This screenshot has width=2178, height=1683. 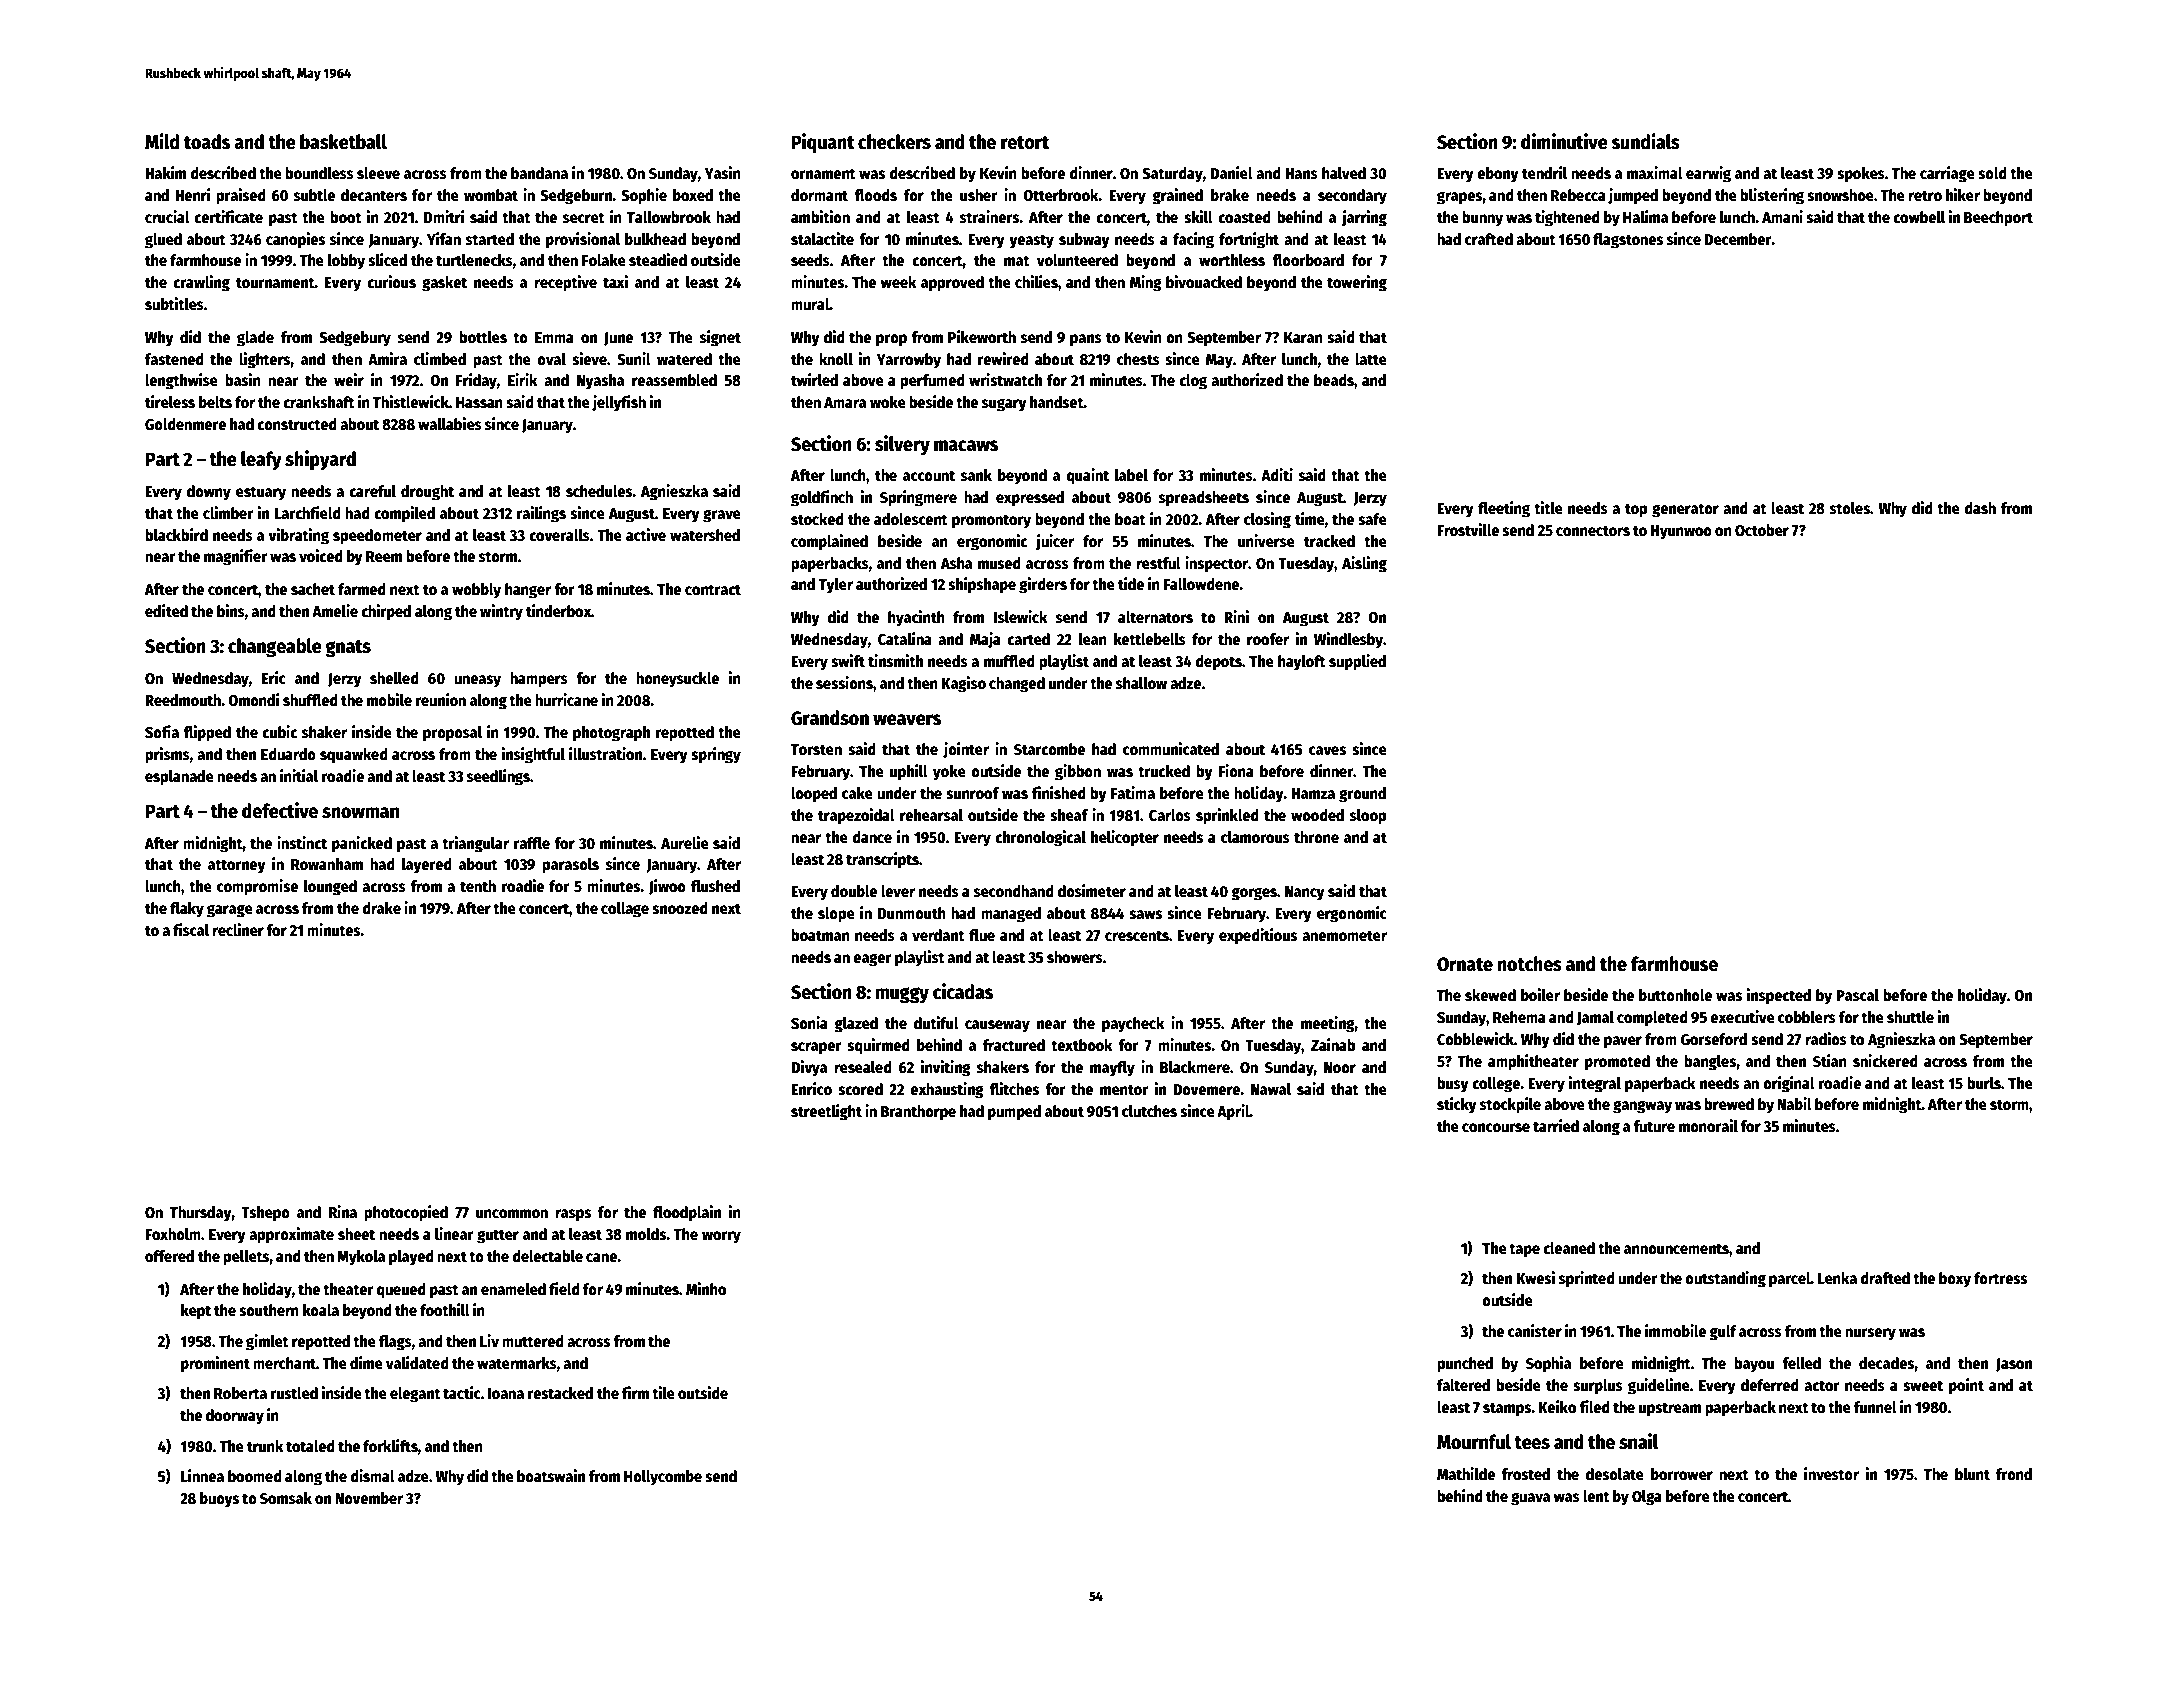 I want to click on gnats, so click(x=348, y=649).
